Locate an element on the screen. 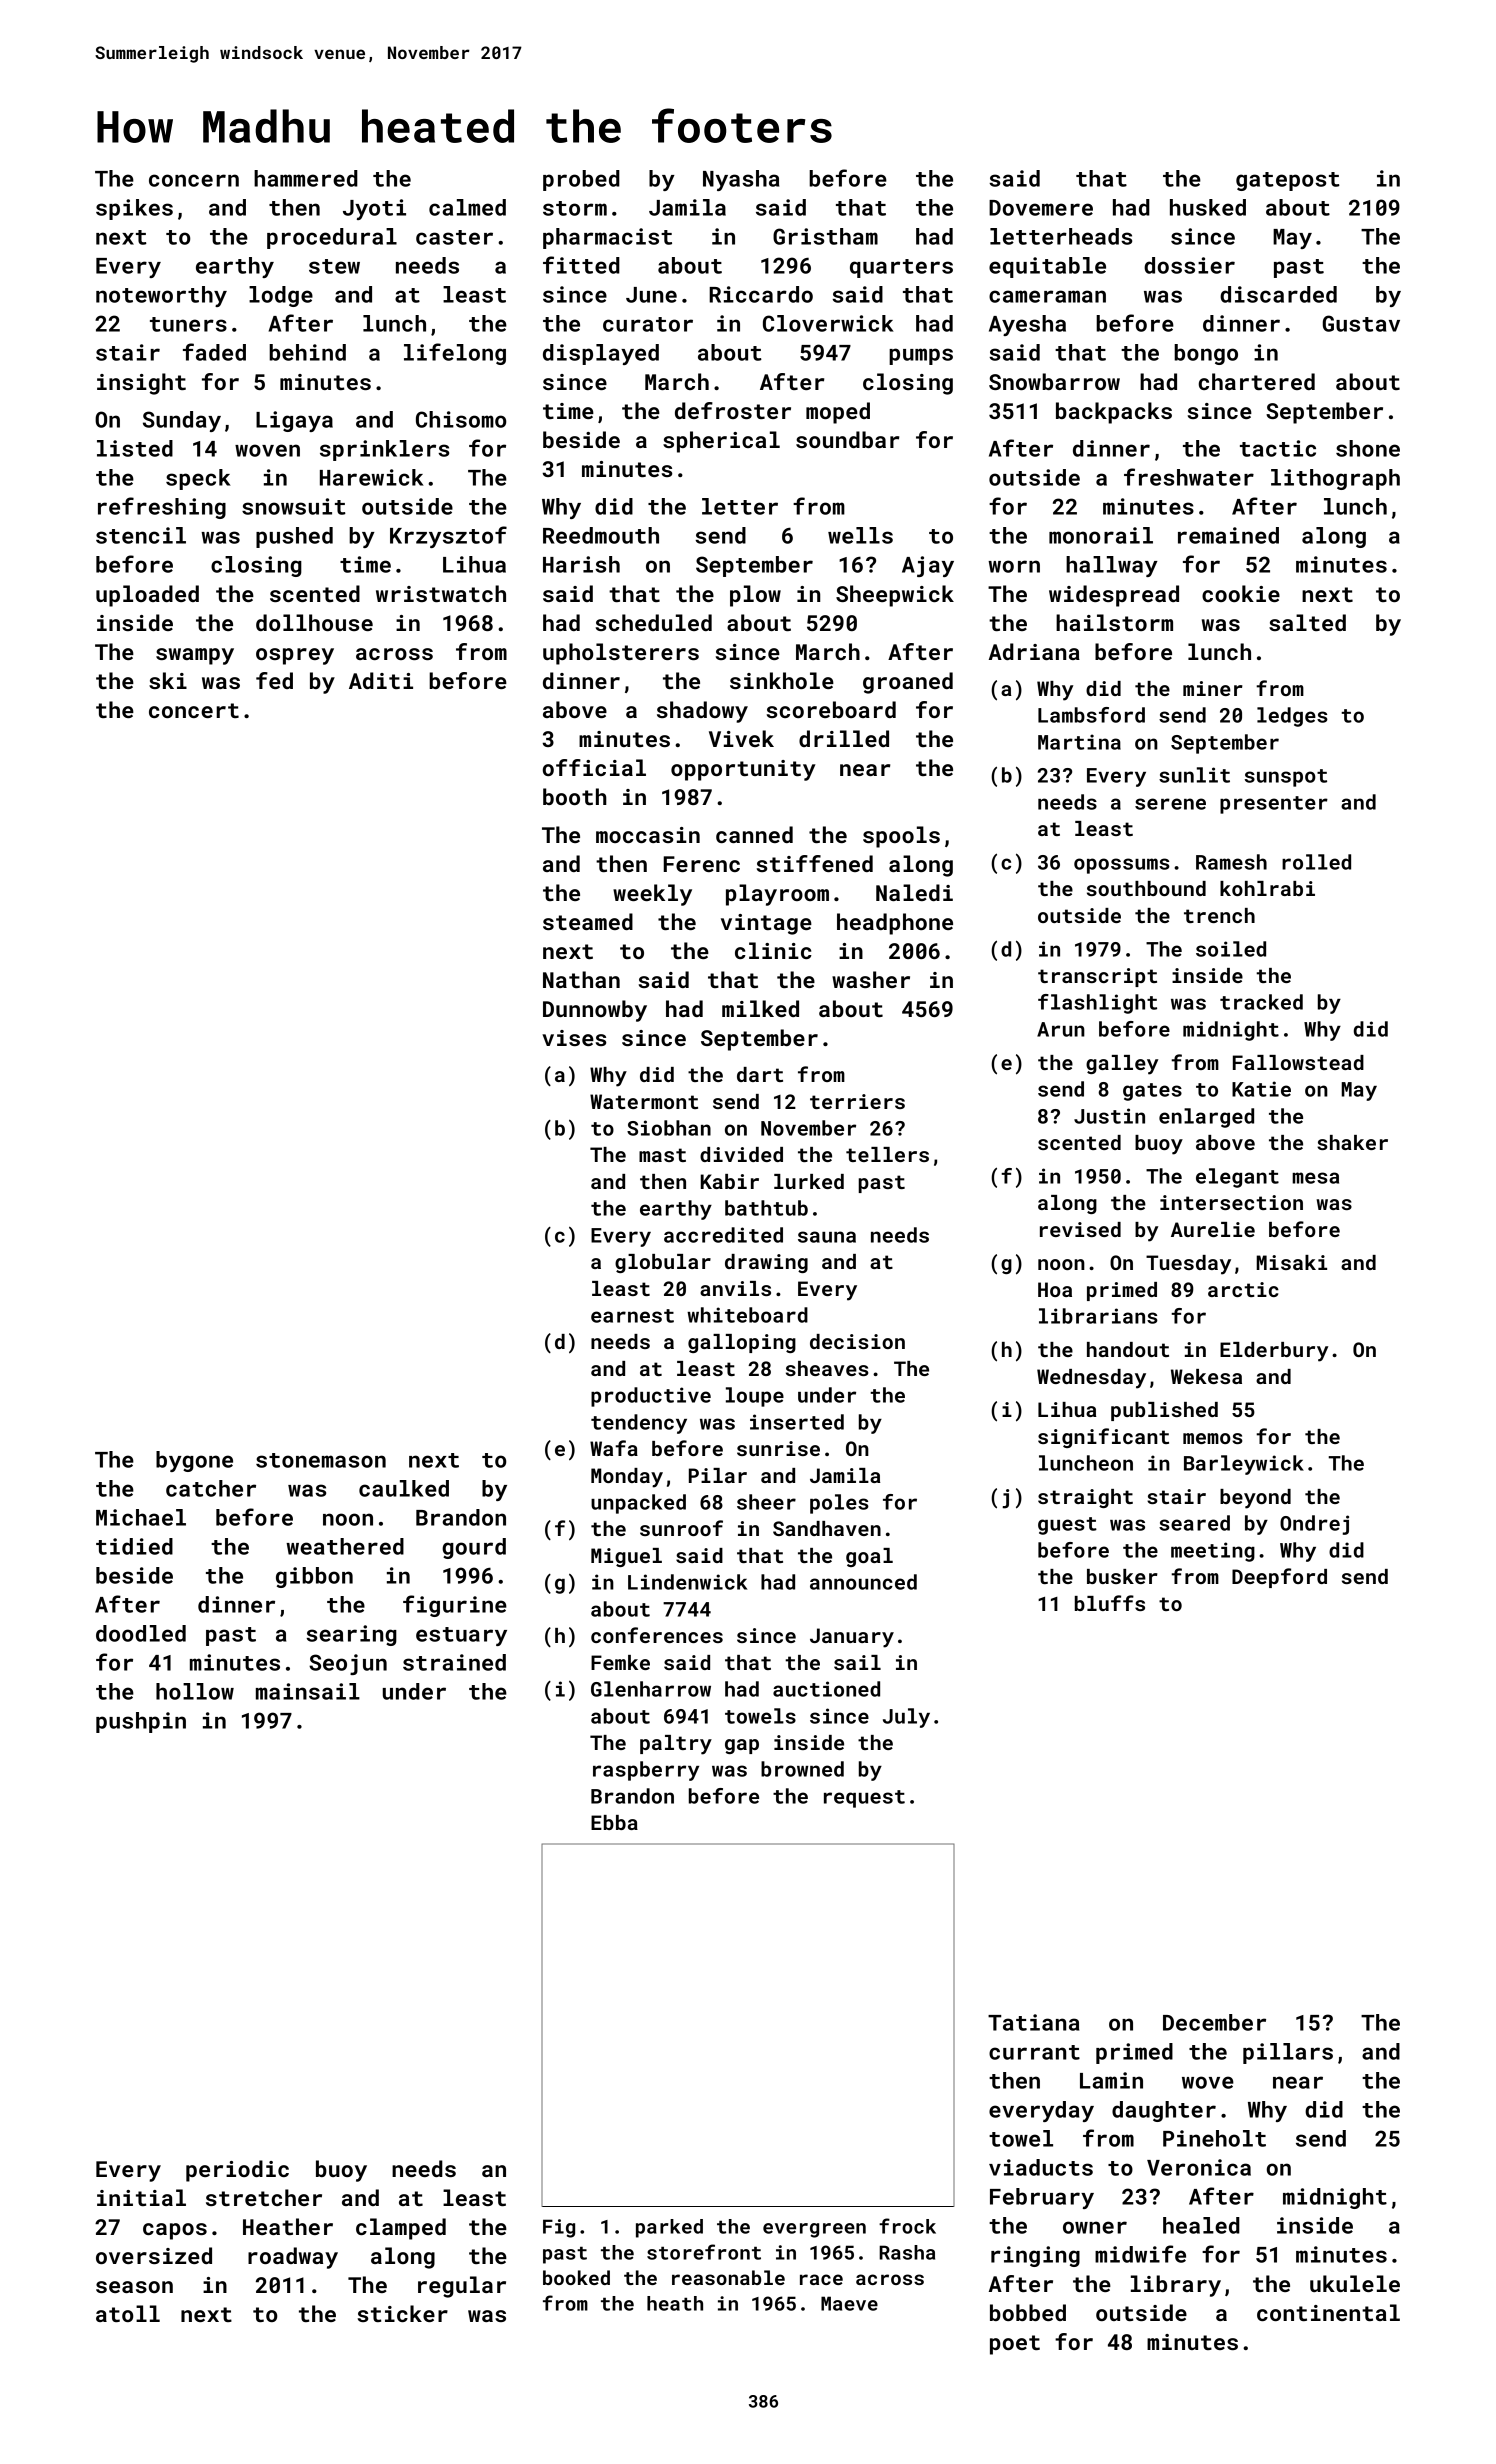 The height and width of the screenshot is (2464, 1496). Nyasha is located at coordinates (741, 180).
